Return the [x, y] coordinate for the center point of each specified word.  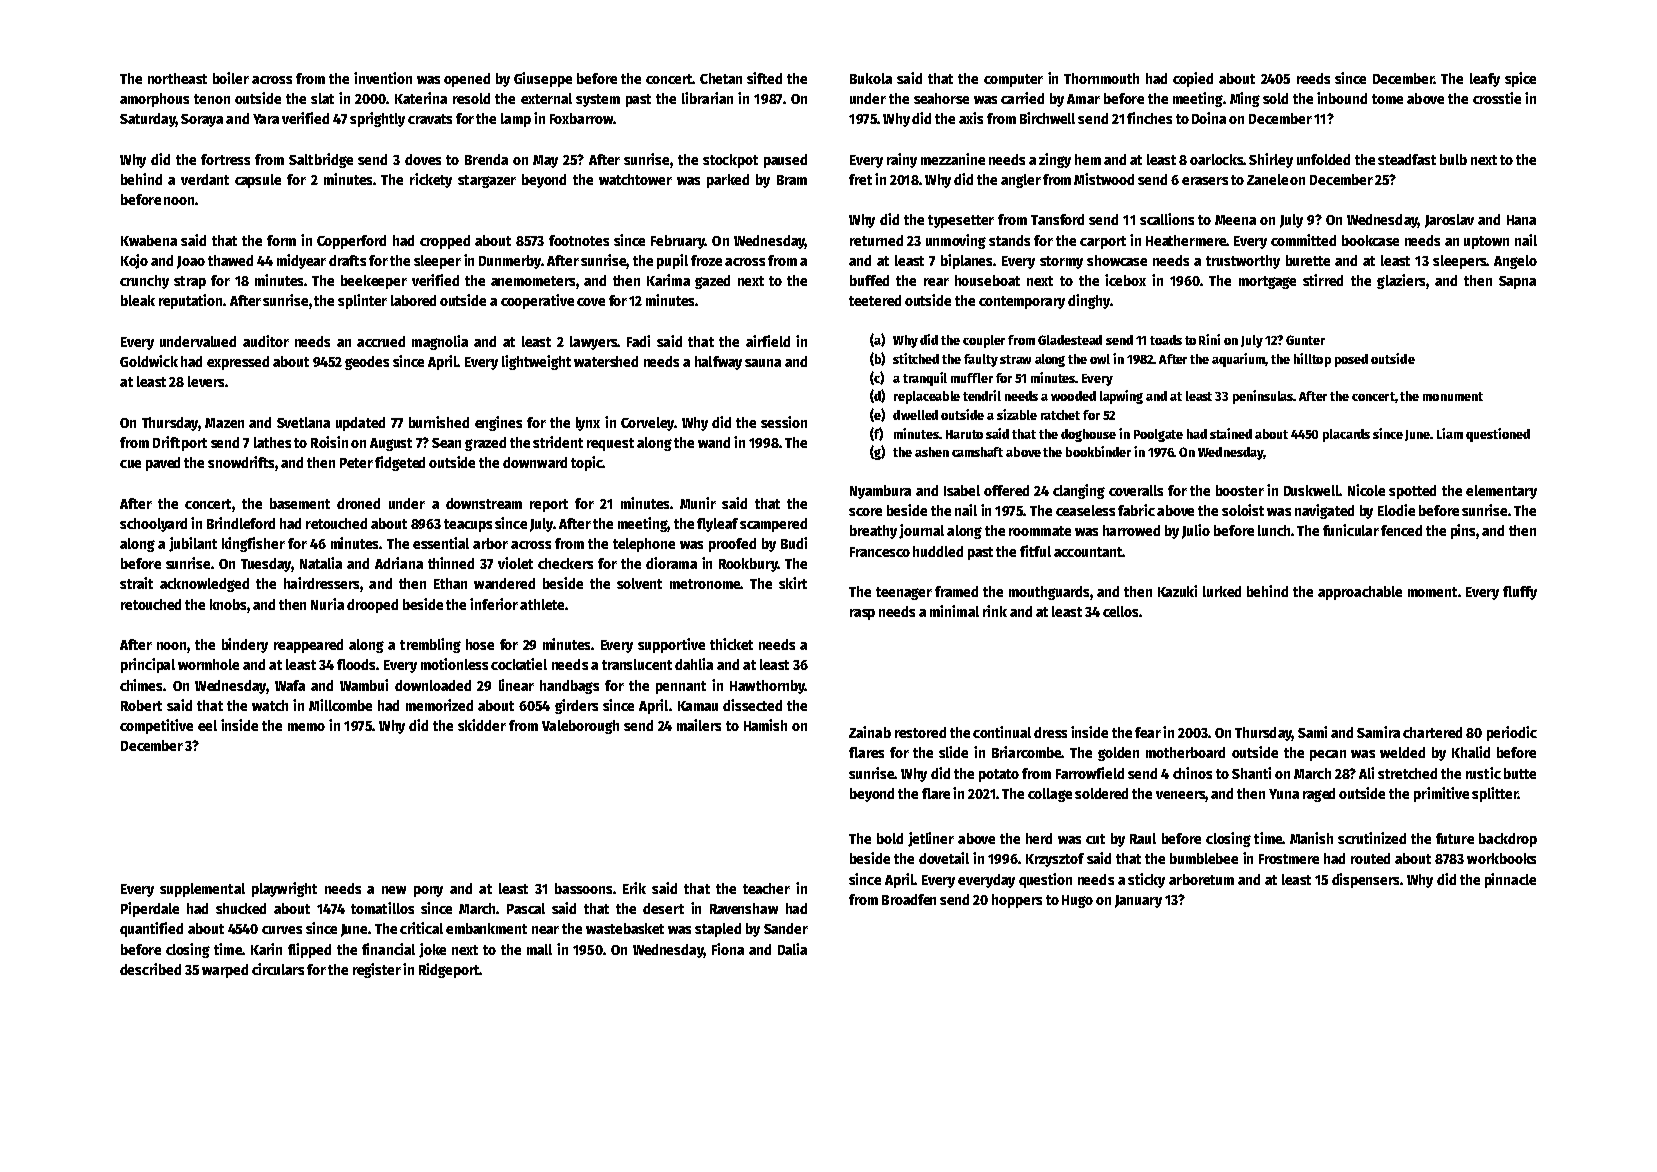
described [150, 969]
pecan [1328, 755]
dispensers [1365, 880]
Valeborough [580, 727]
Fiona [728, 949]
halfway [718, 363]
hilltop [1312, 360]
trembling [430, 645]
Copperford [351, 242]
